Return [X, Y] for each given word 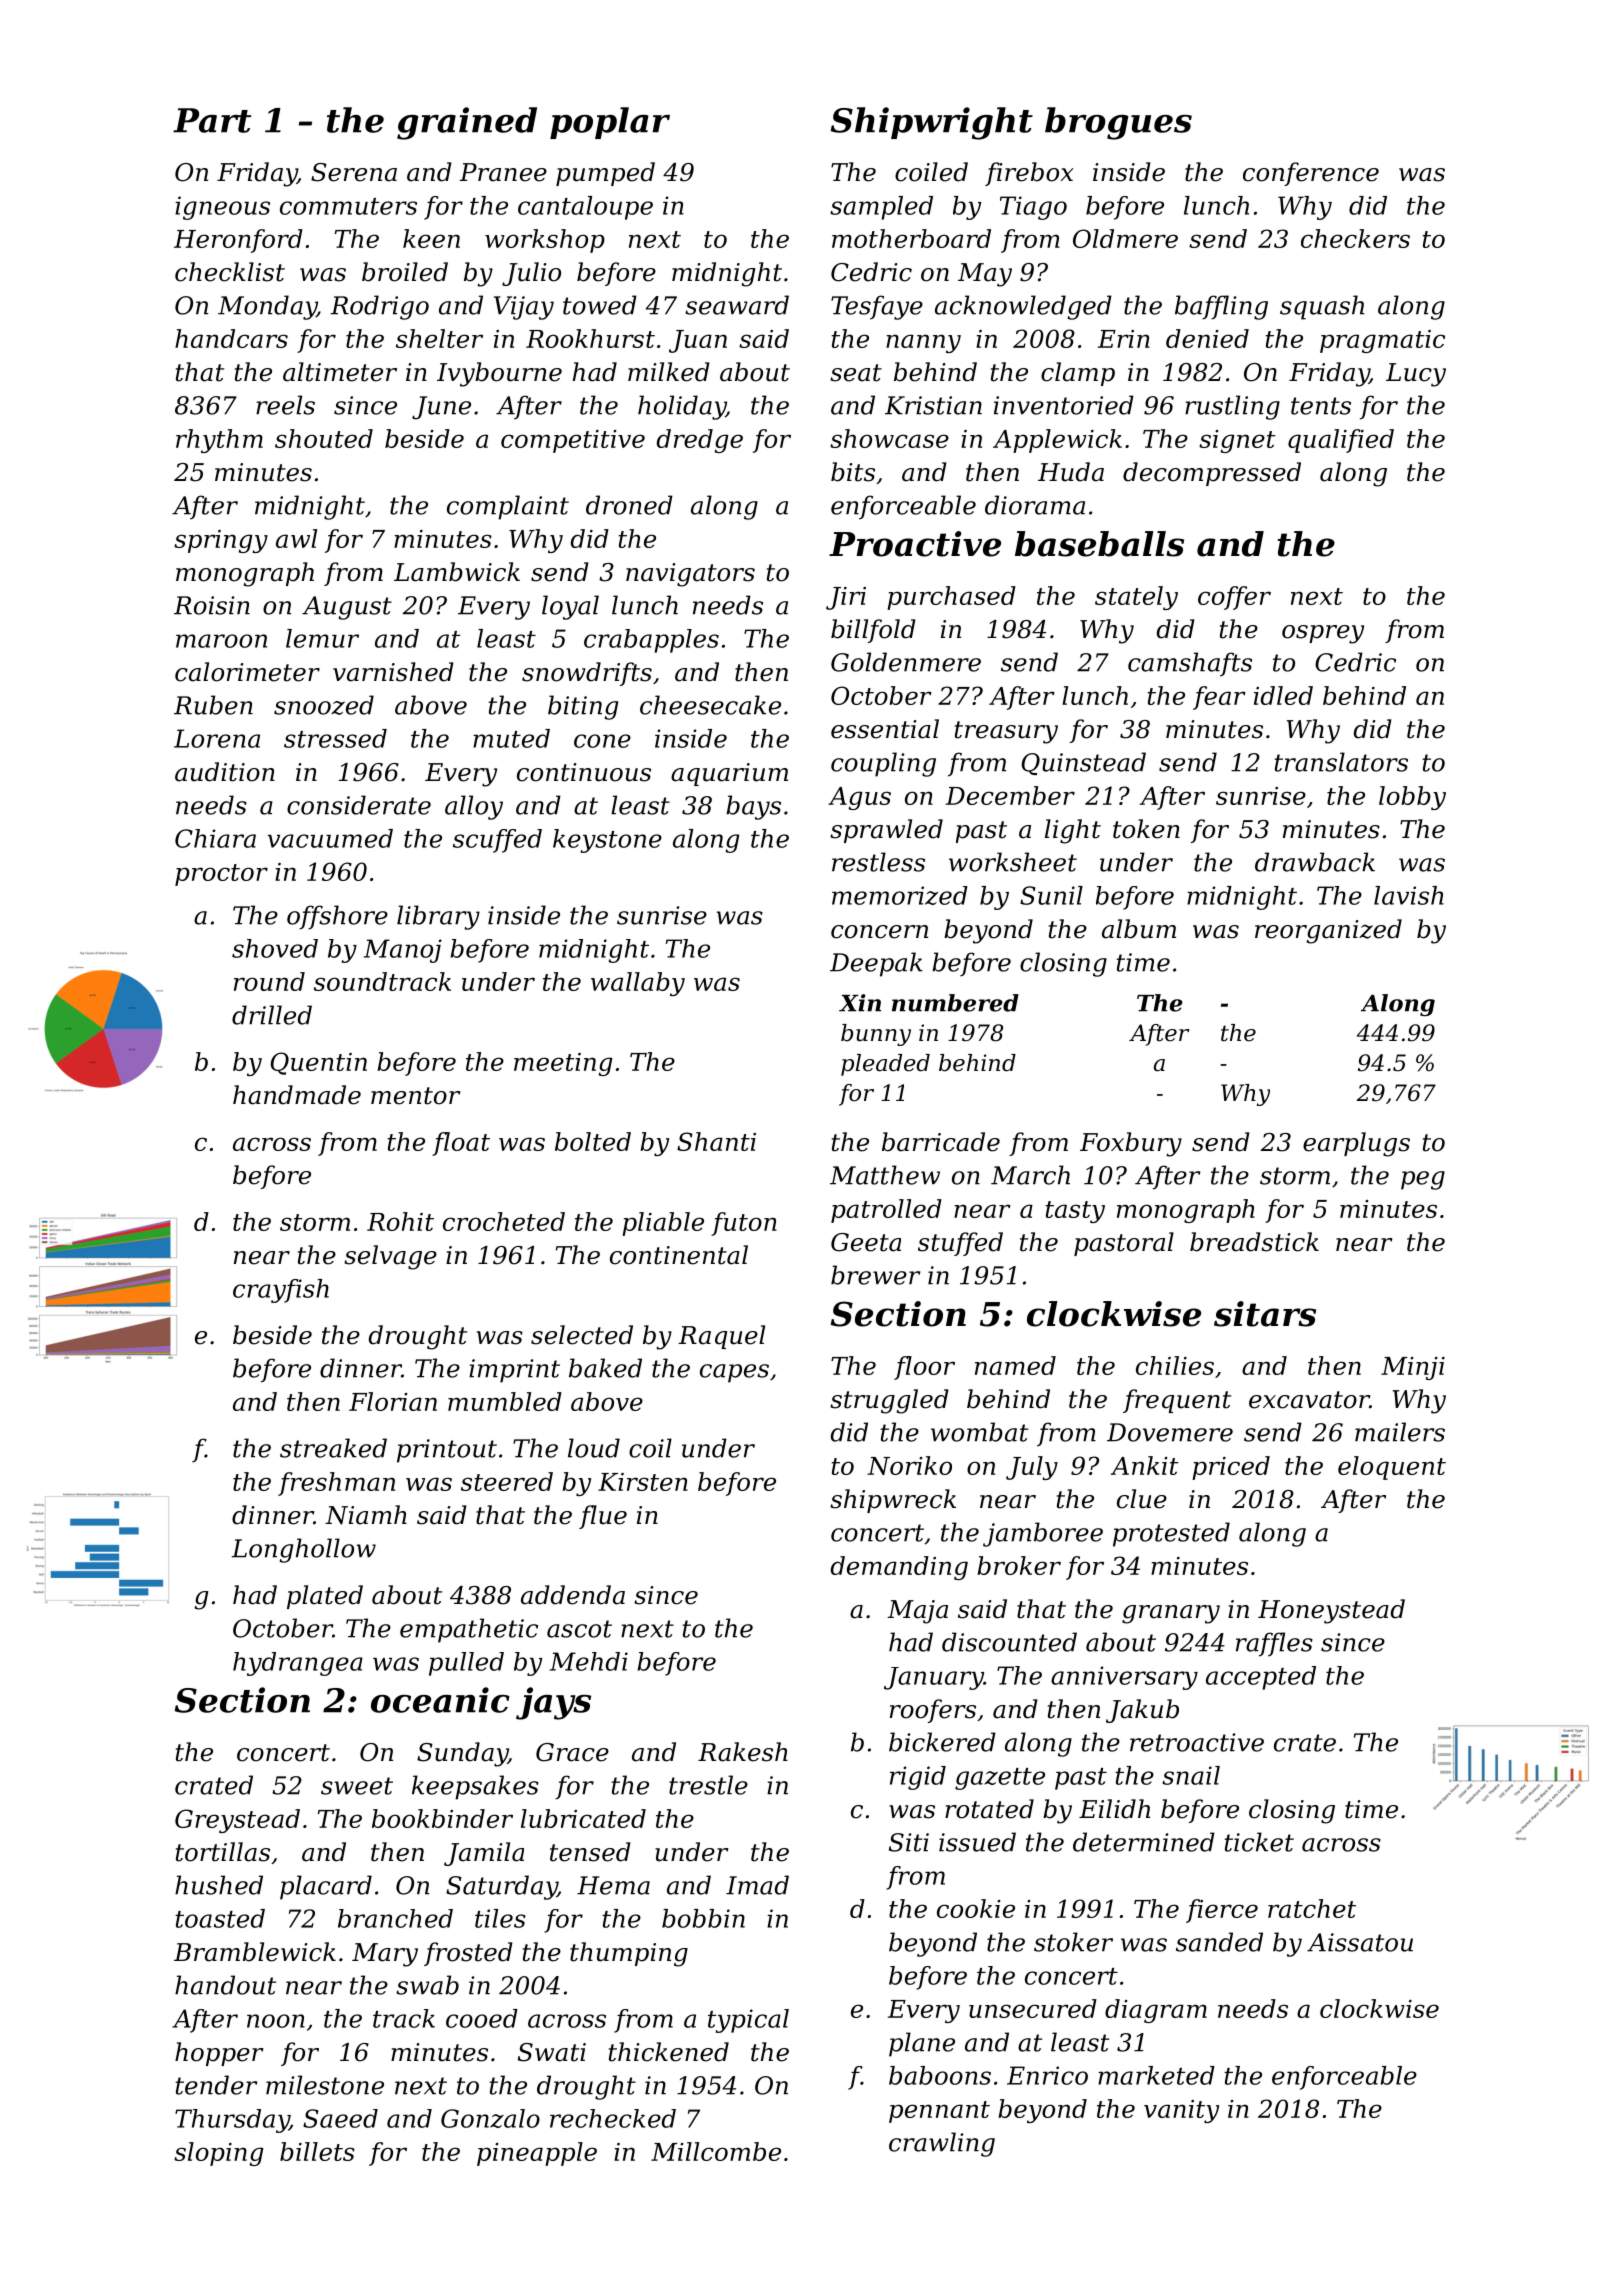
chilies [1175, 1365]
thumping [629, 1954]
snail [1191, 1775]
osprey [1323, 634]
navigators [690, 575]
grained [467, 123]
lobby [1412, 798]
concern [879, 932]
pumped [605, 174]
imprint [514, 1371]
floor [924, 1368]
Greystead [237, 1821]
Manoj [403, 951]
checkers [1355, 238]
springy [221, 541]
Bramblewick [255, 1952]
